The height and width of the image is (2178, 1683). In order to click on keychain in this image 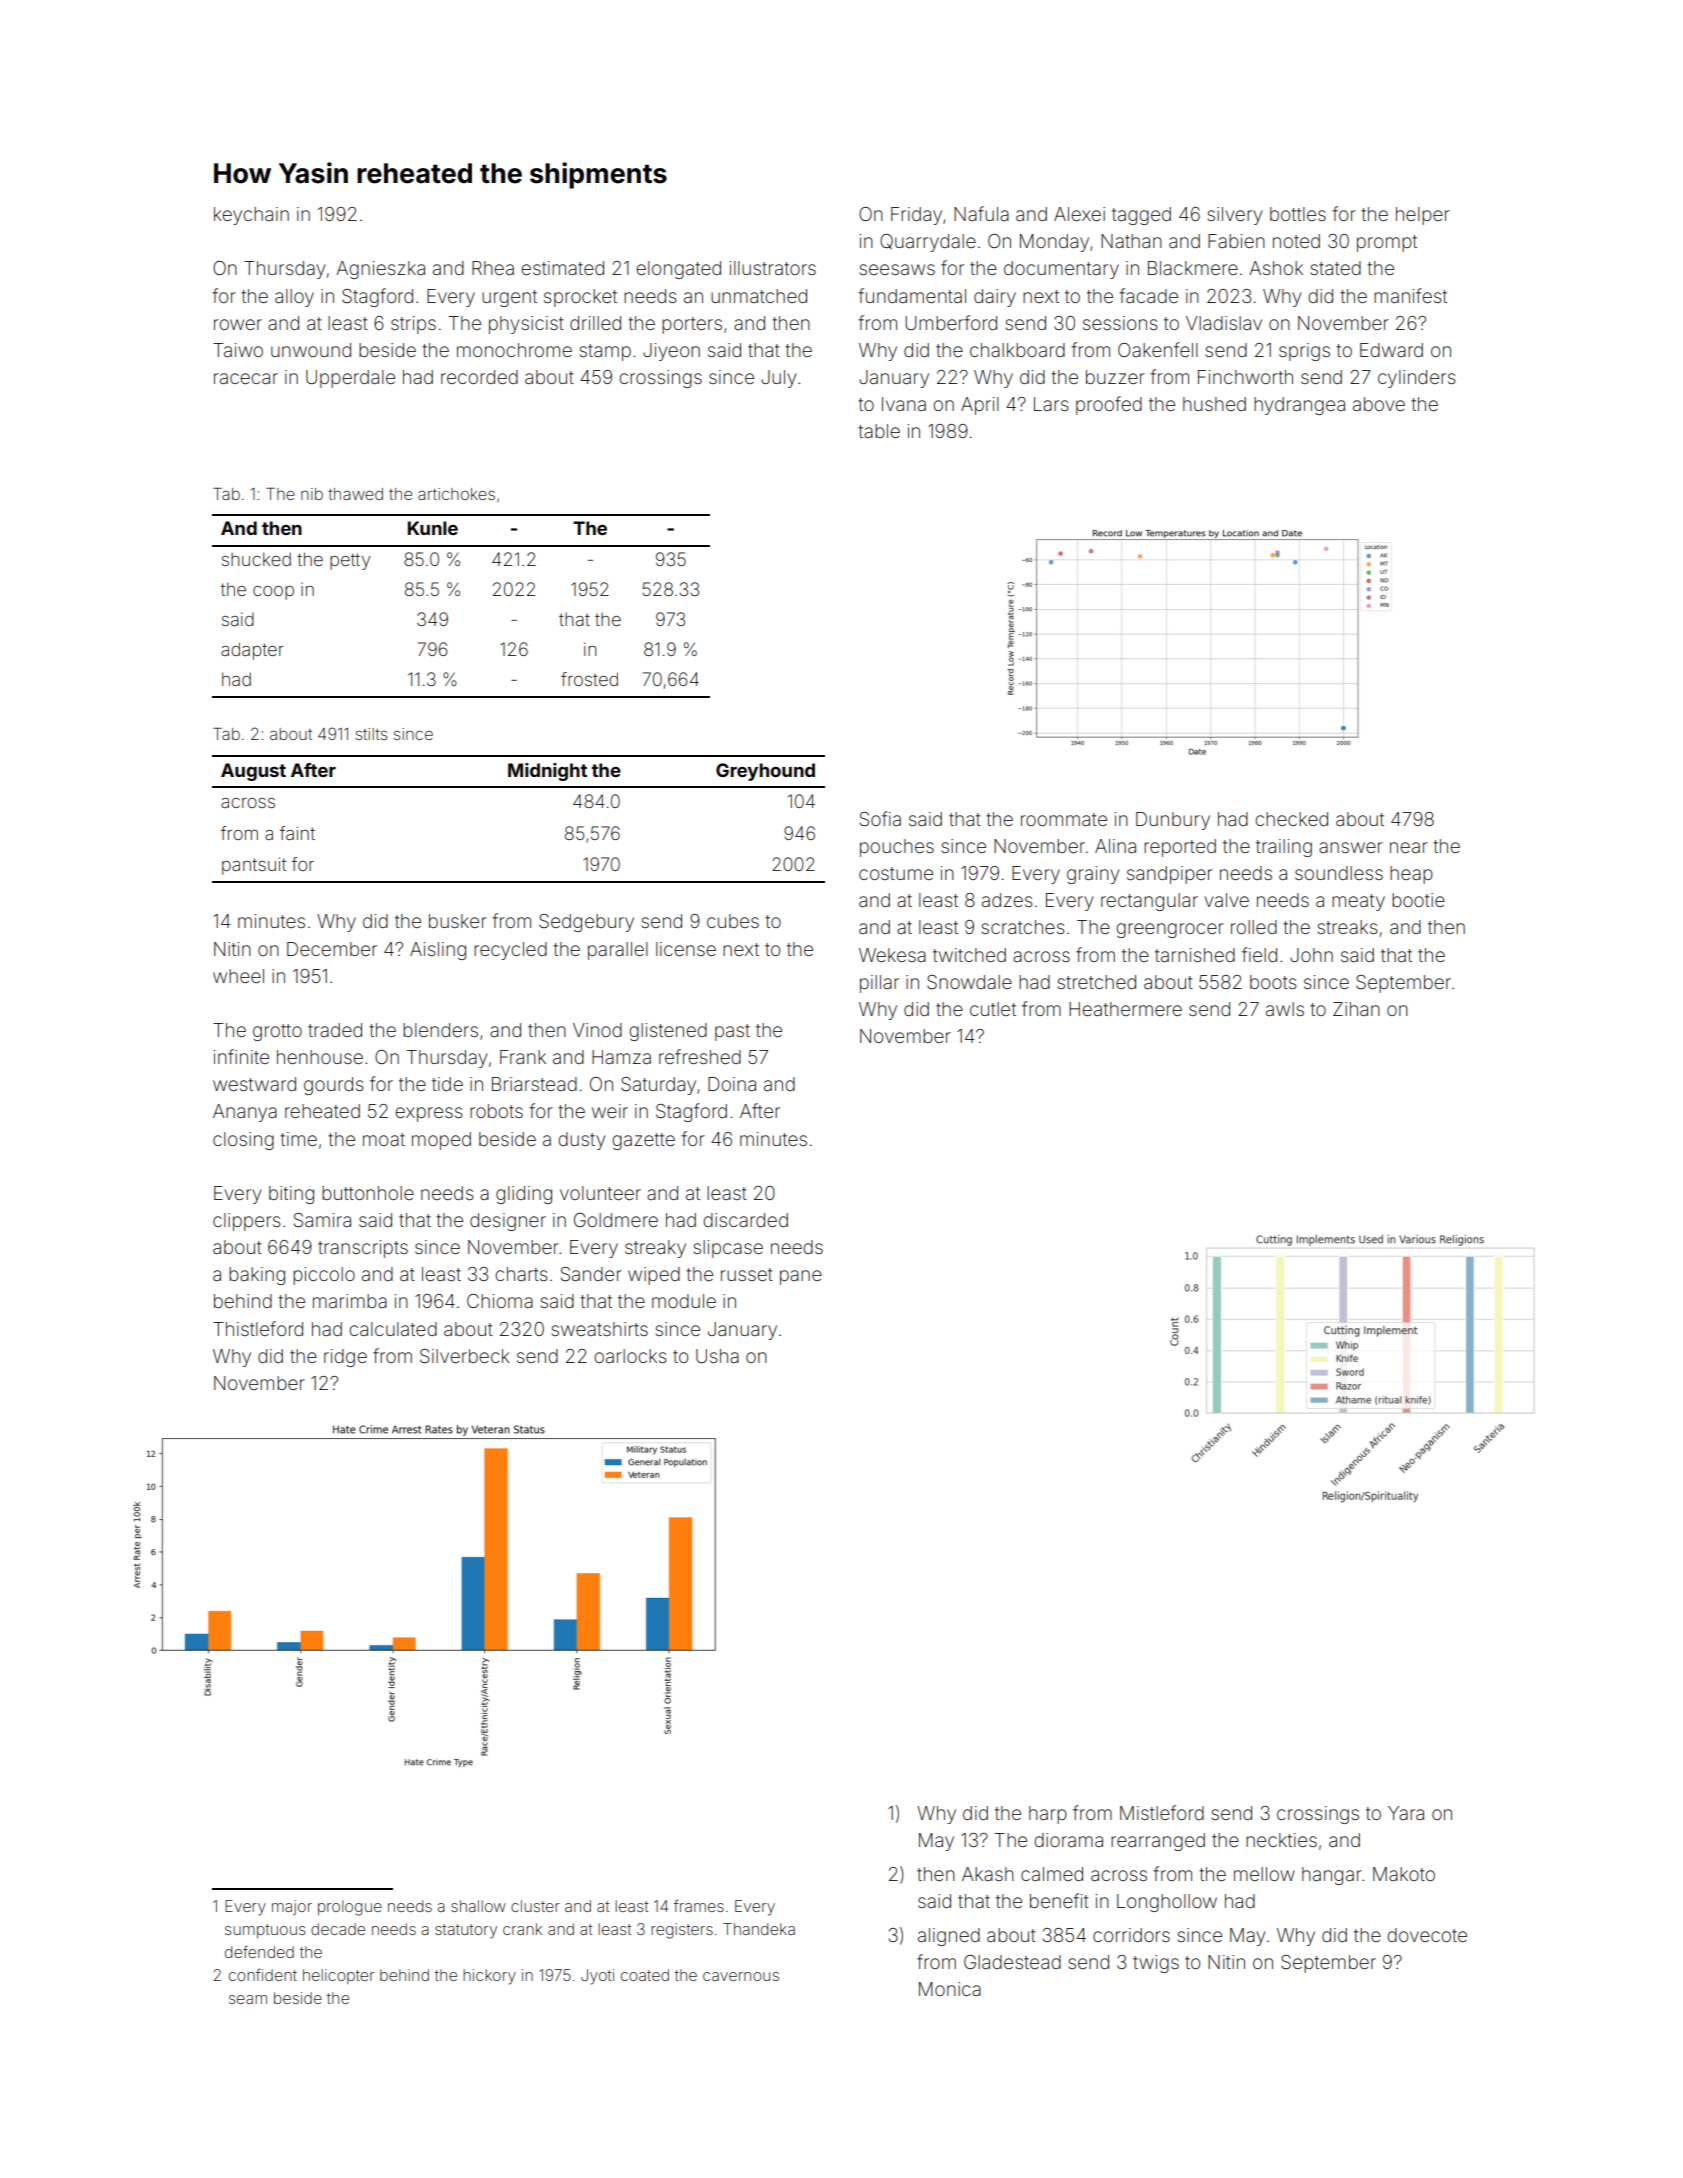, I will do `click(251, 216)`.
